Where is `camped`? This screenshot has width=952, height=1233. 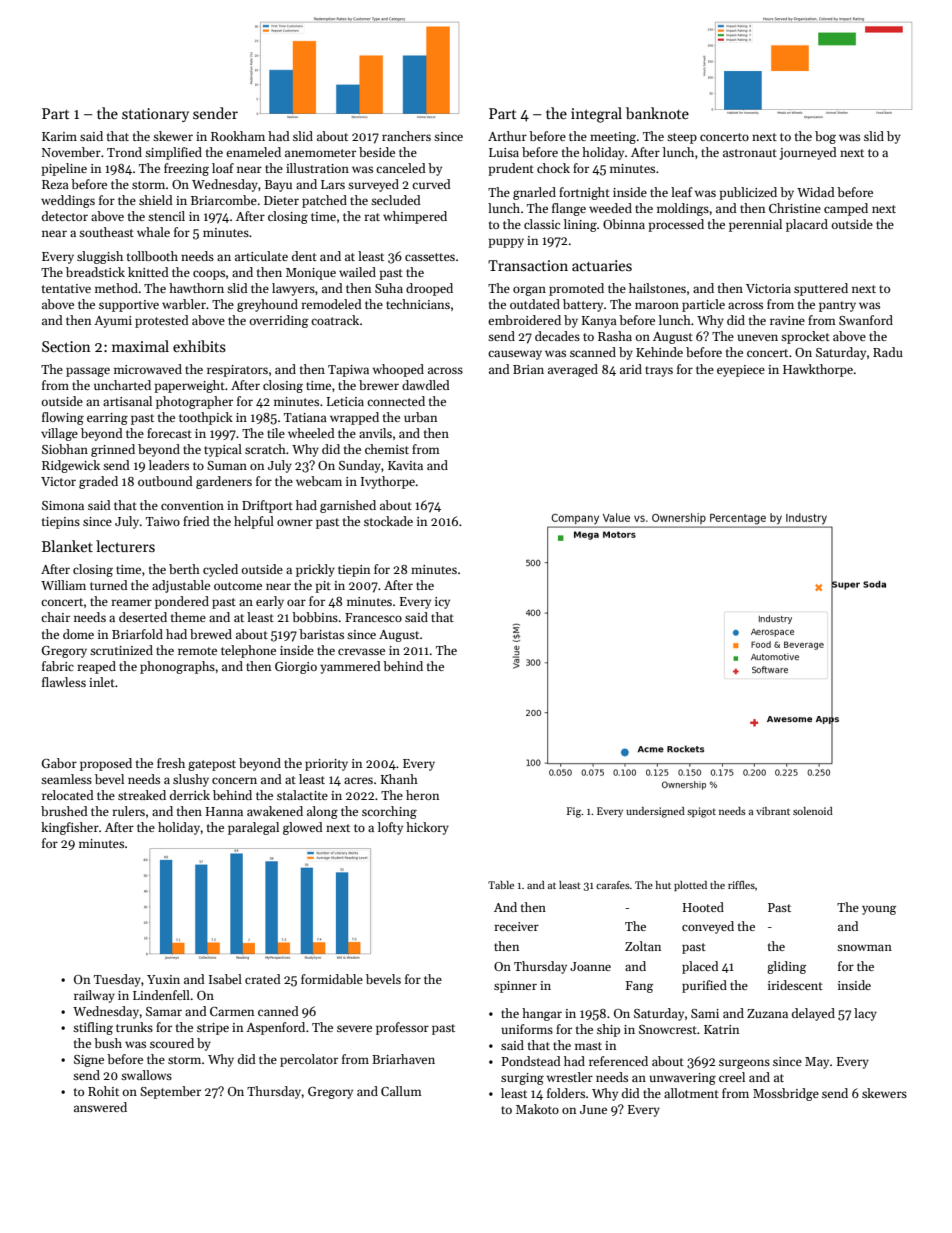
camped is located at coordinates (846, 209).
